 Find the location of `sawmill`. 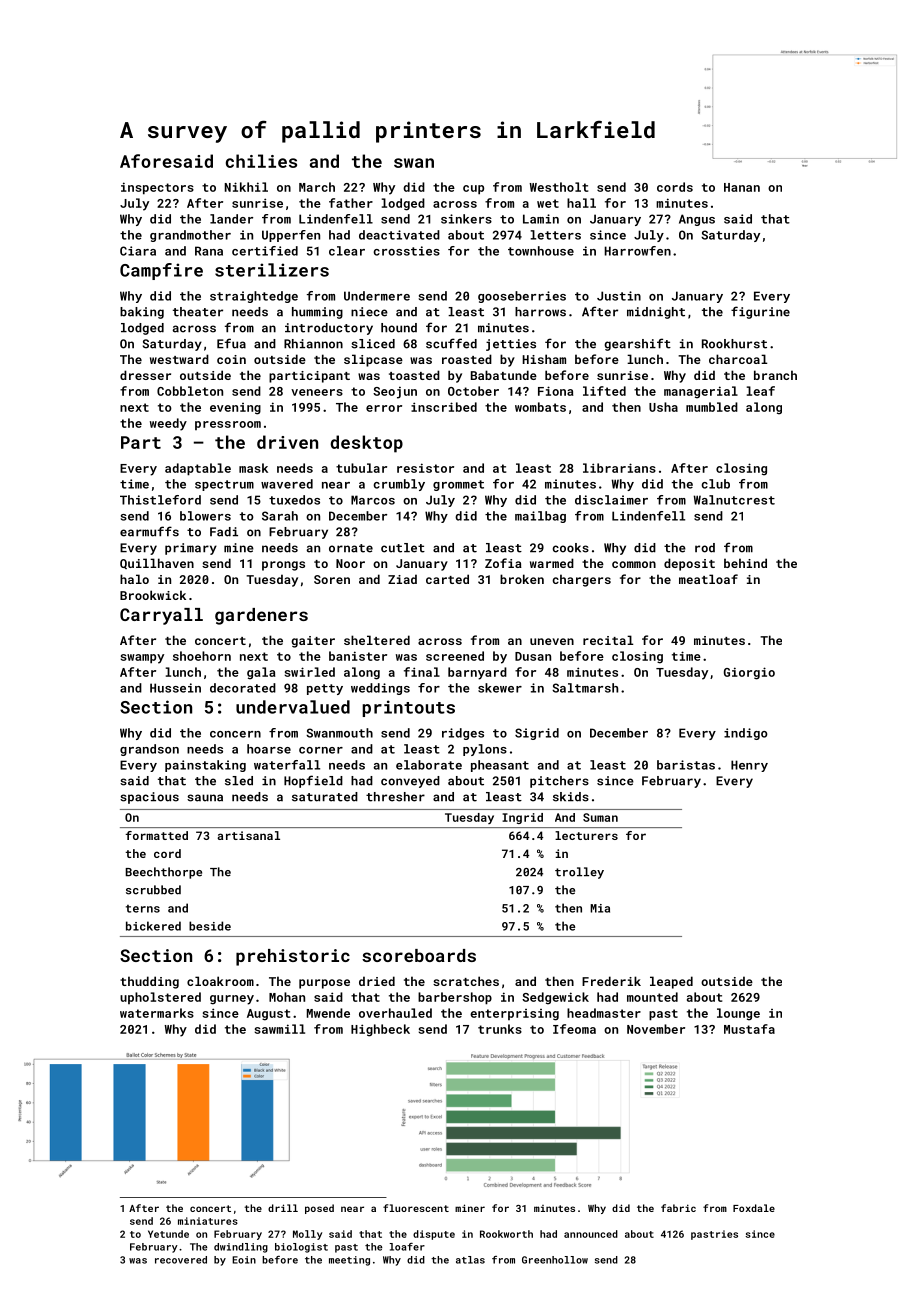

sawmill is located at coordinates (280, 1029).
